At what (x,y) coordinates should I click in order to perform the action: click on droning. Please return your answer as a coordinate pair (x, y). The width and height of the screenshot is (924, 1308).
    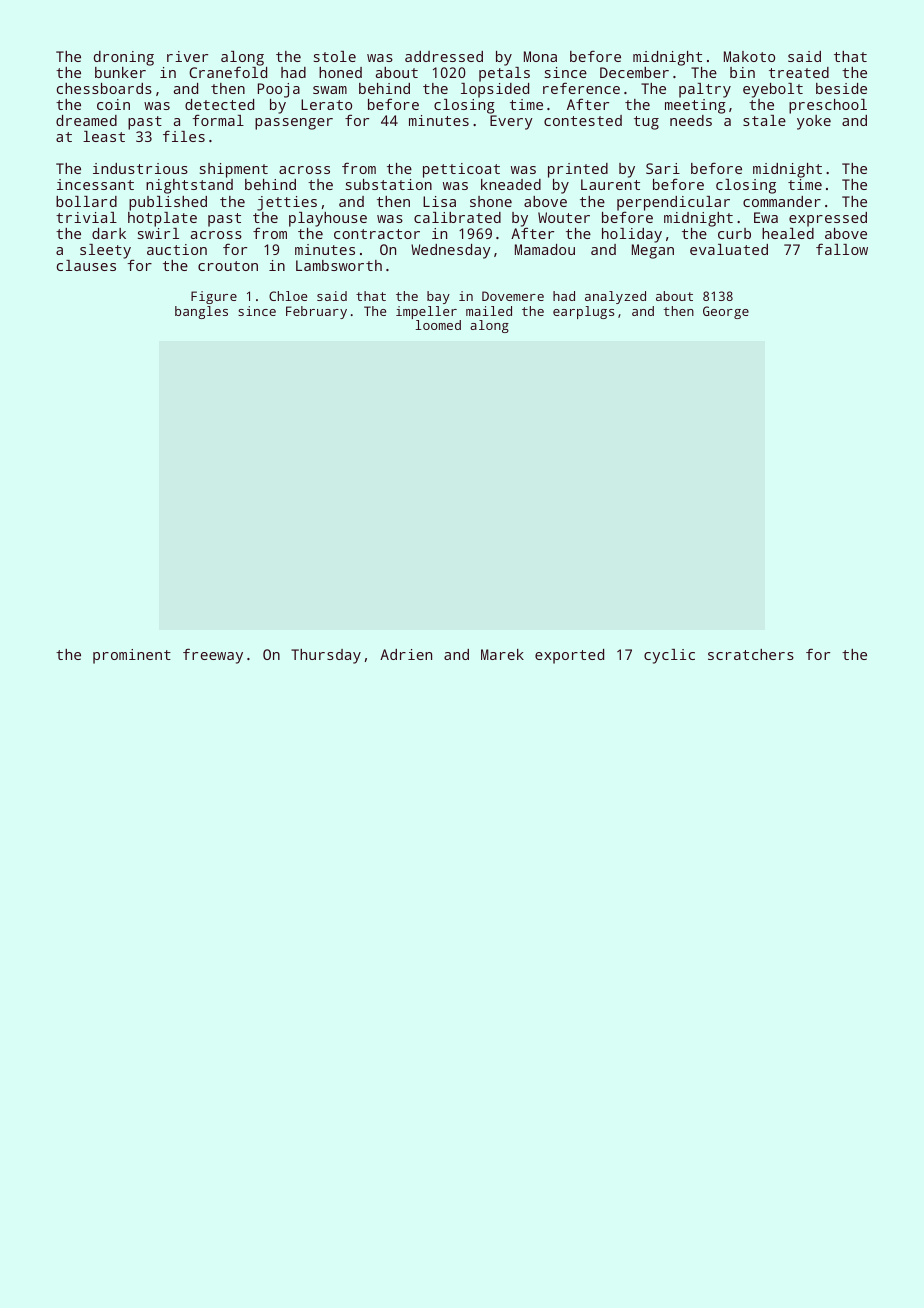
    Looking at the image, I should click on (124, 58).
